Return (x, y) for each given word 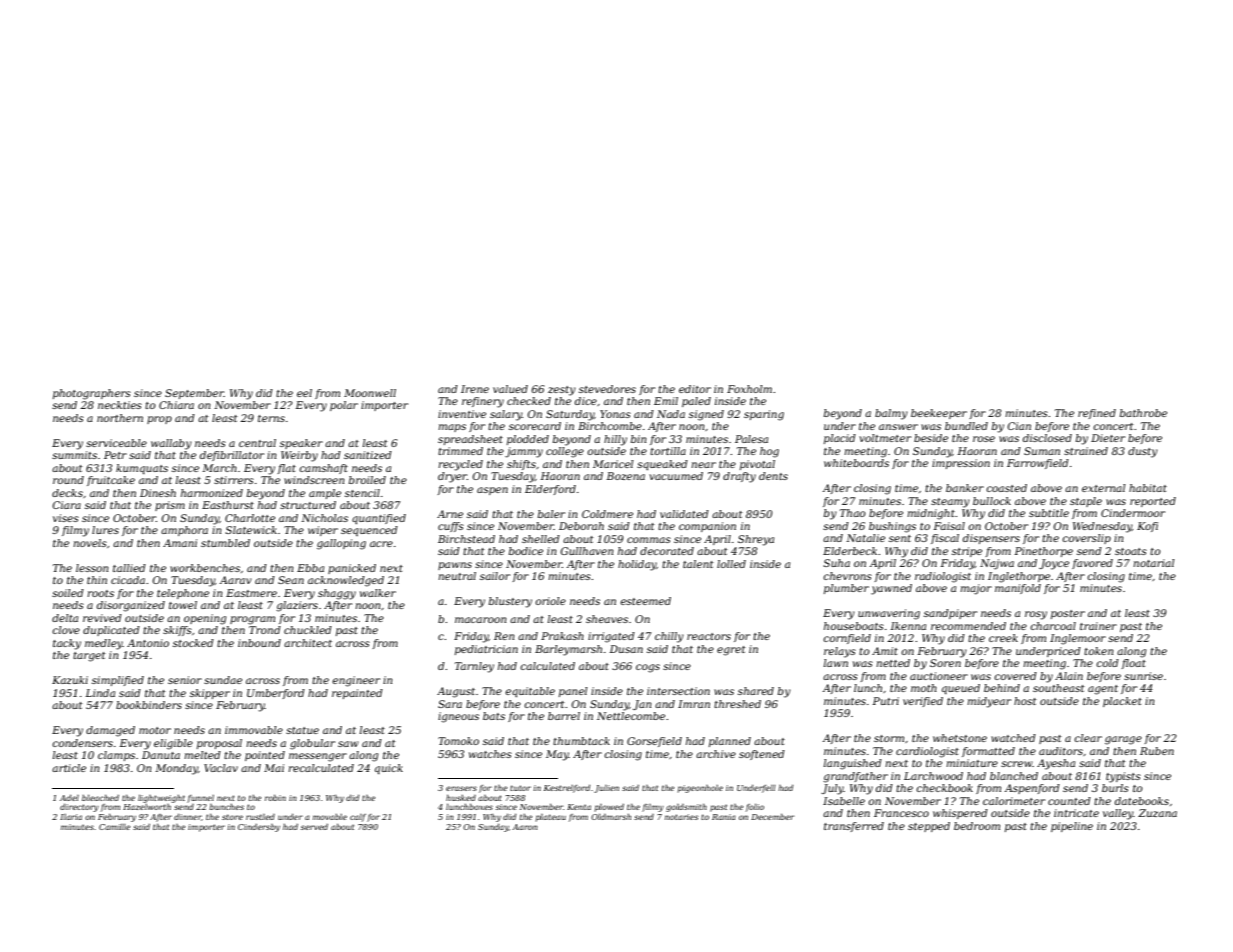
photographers (92, 394)
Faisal (949, 526)
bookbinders (149, 705)
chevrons (847, 576)
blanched (1014, 776)
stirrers (234, 480)
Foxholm (749, 389)
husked (461, 798)
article (69, 768)
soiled (68, 593)
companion (707, 527)
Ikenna (908, 626)
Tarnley (474, 667)
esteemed (645, 601)
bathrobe (1143, 413)
